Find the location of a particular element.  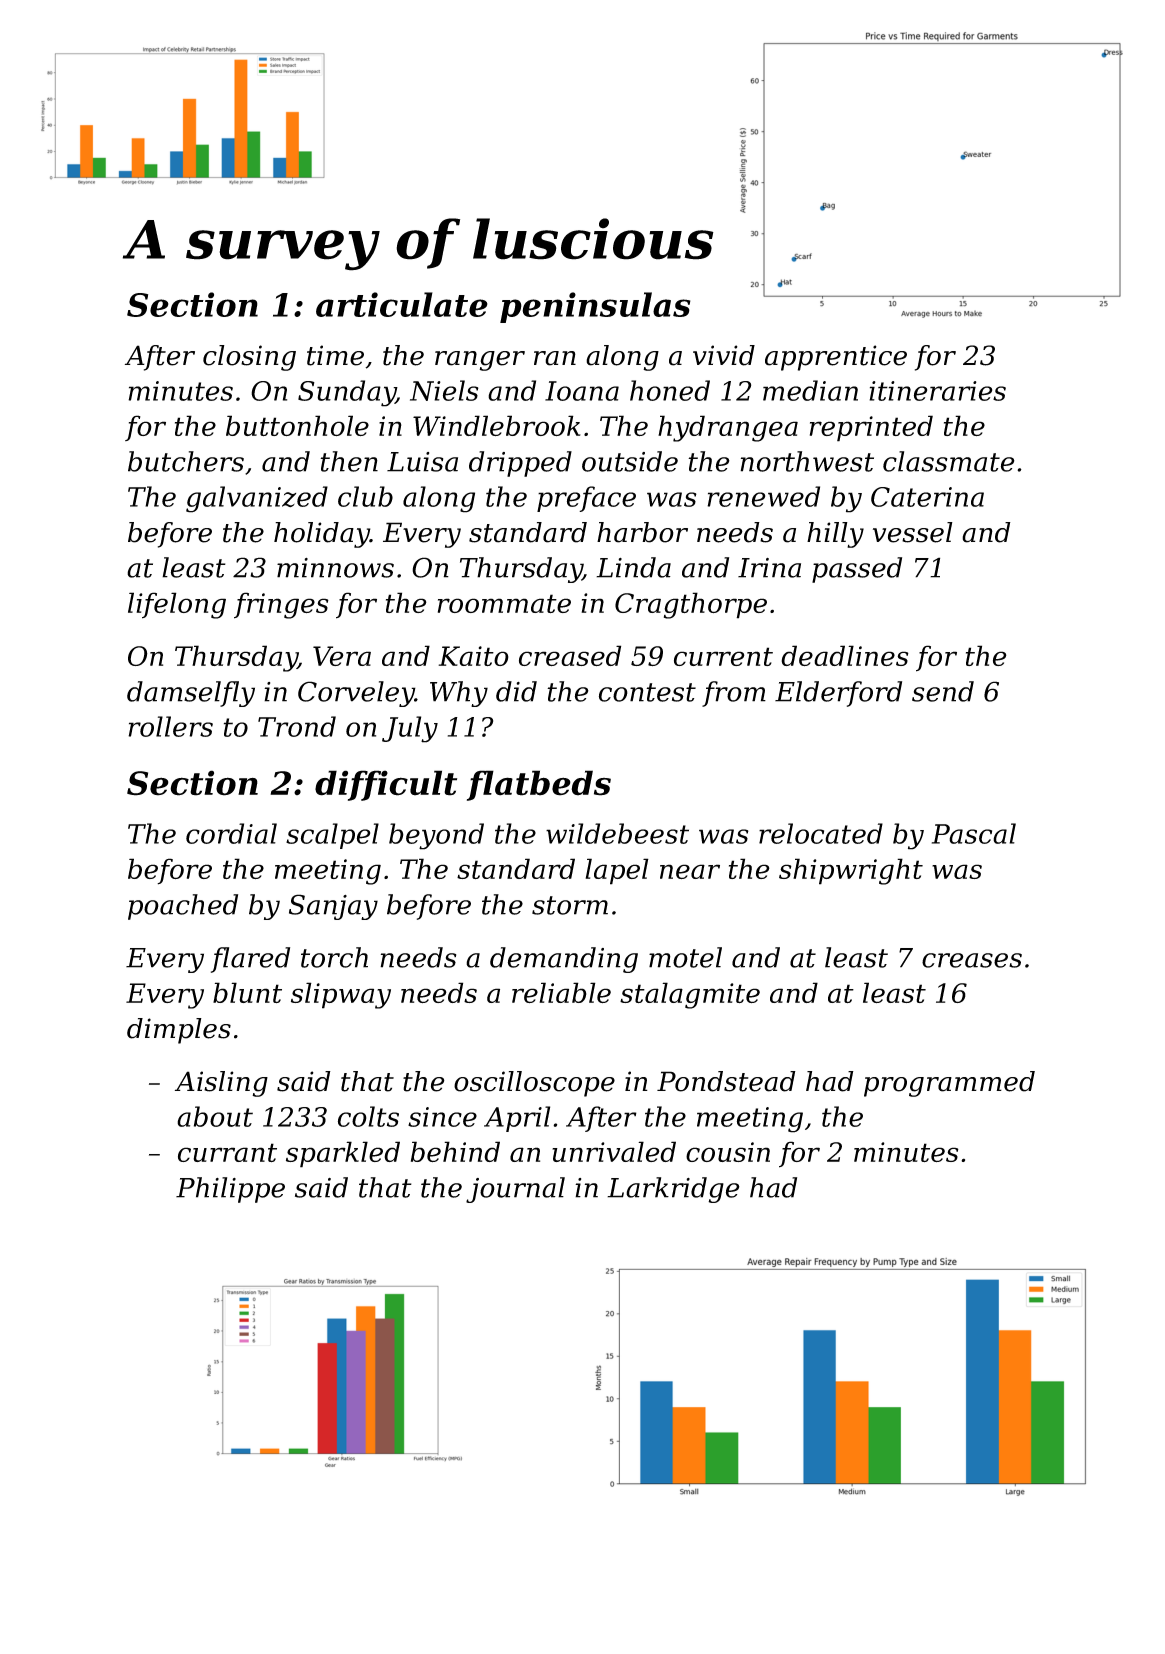

vessel is located at coordinates (913, 532).
